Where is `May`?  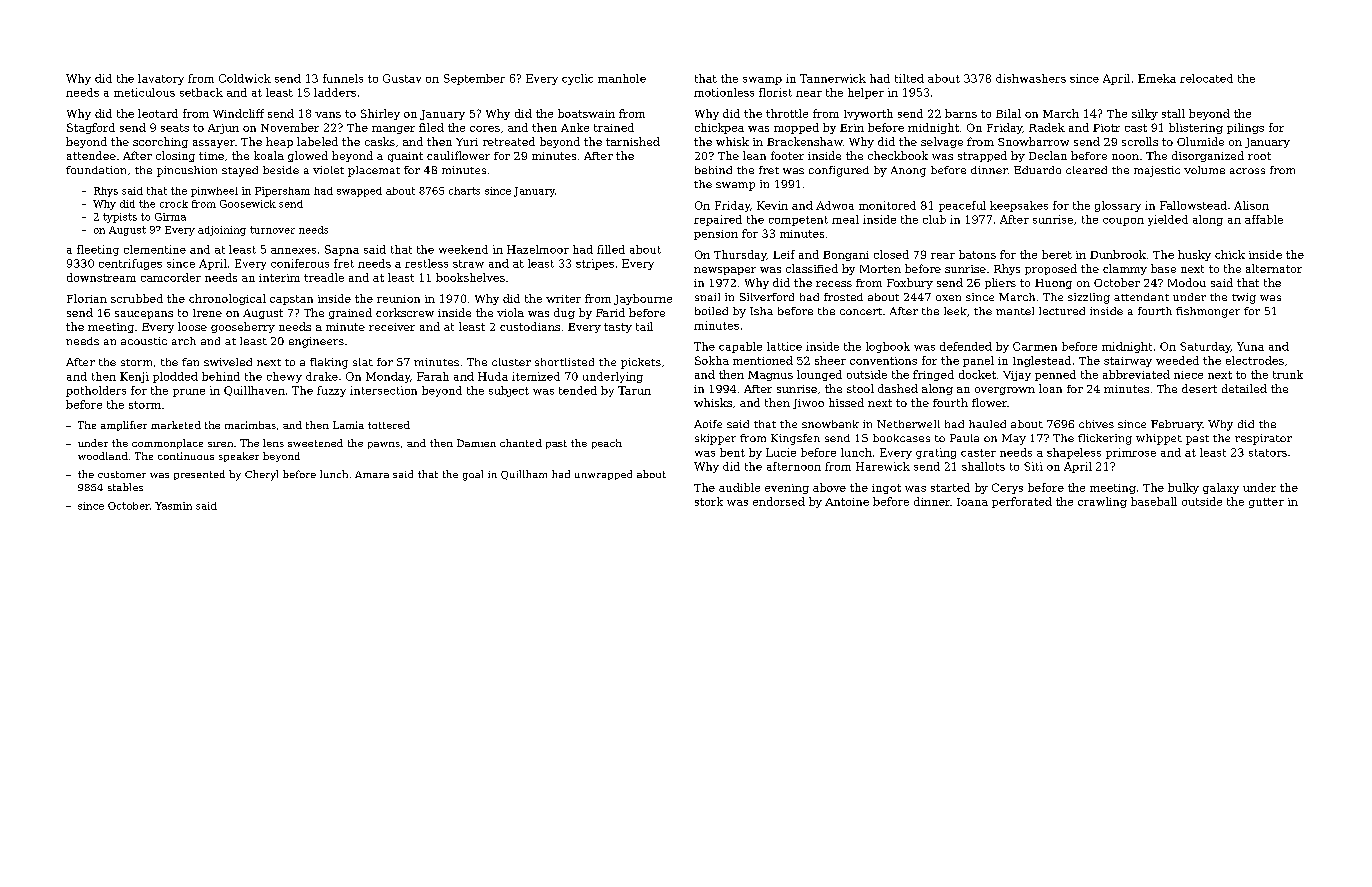 May is located at coordinates (1014, 439).
